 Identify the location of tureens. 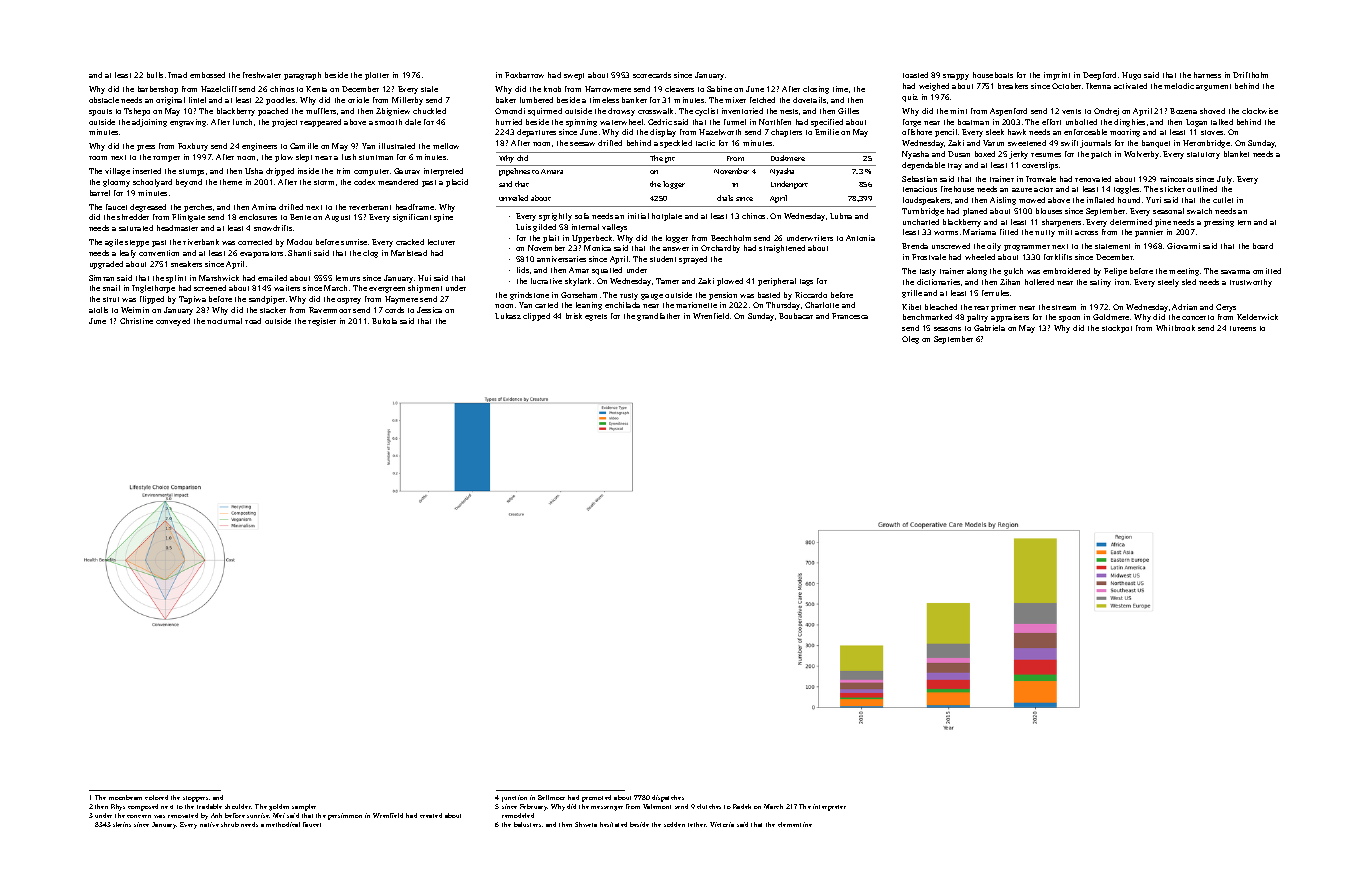
(1243, 328).
